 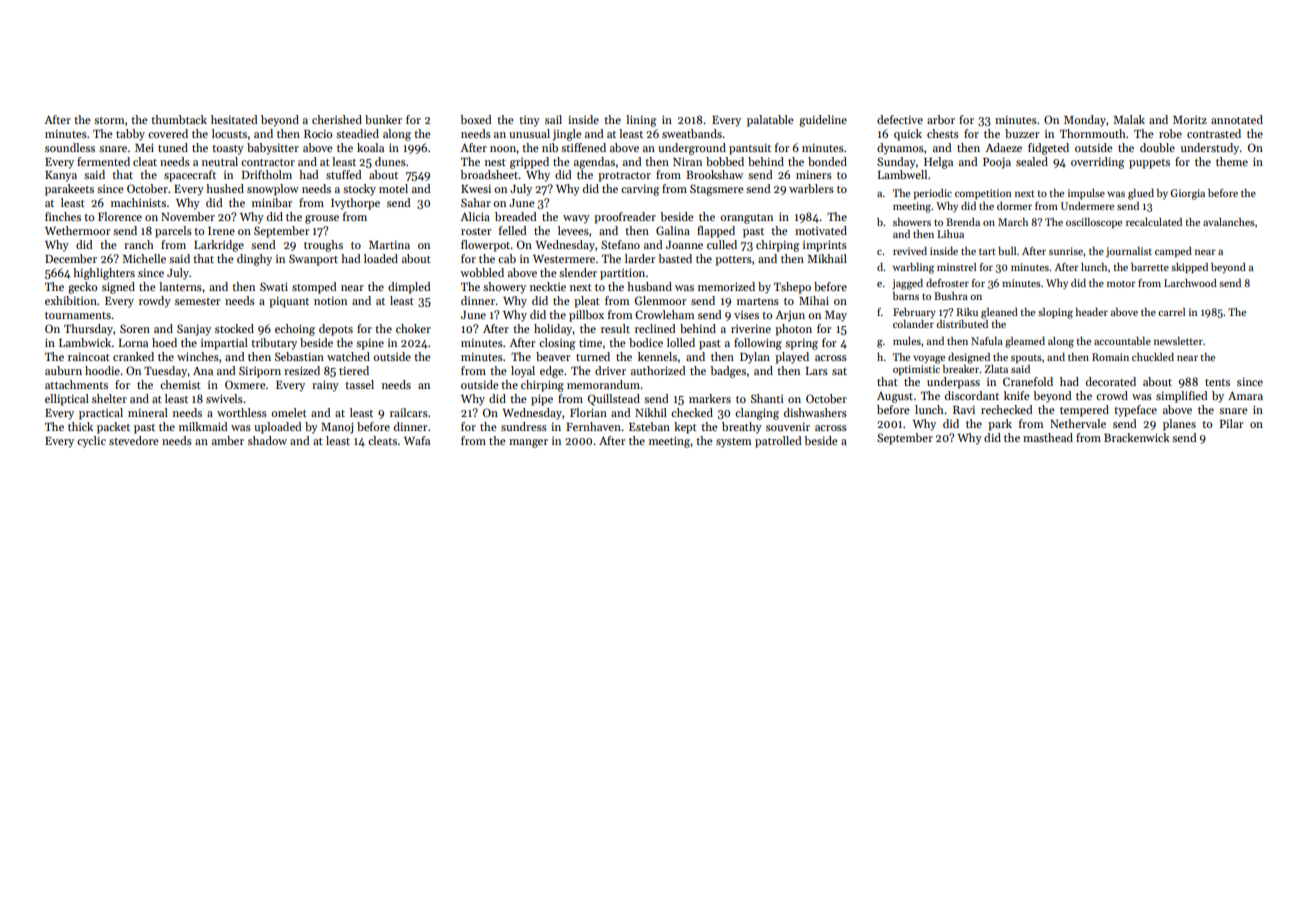 What do you see at coordinates (1111, 381) in the document?
I see `decorated` at bounding box center [1111, 381].
